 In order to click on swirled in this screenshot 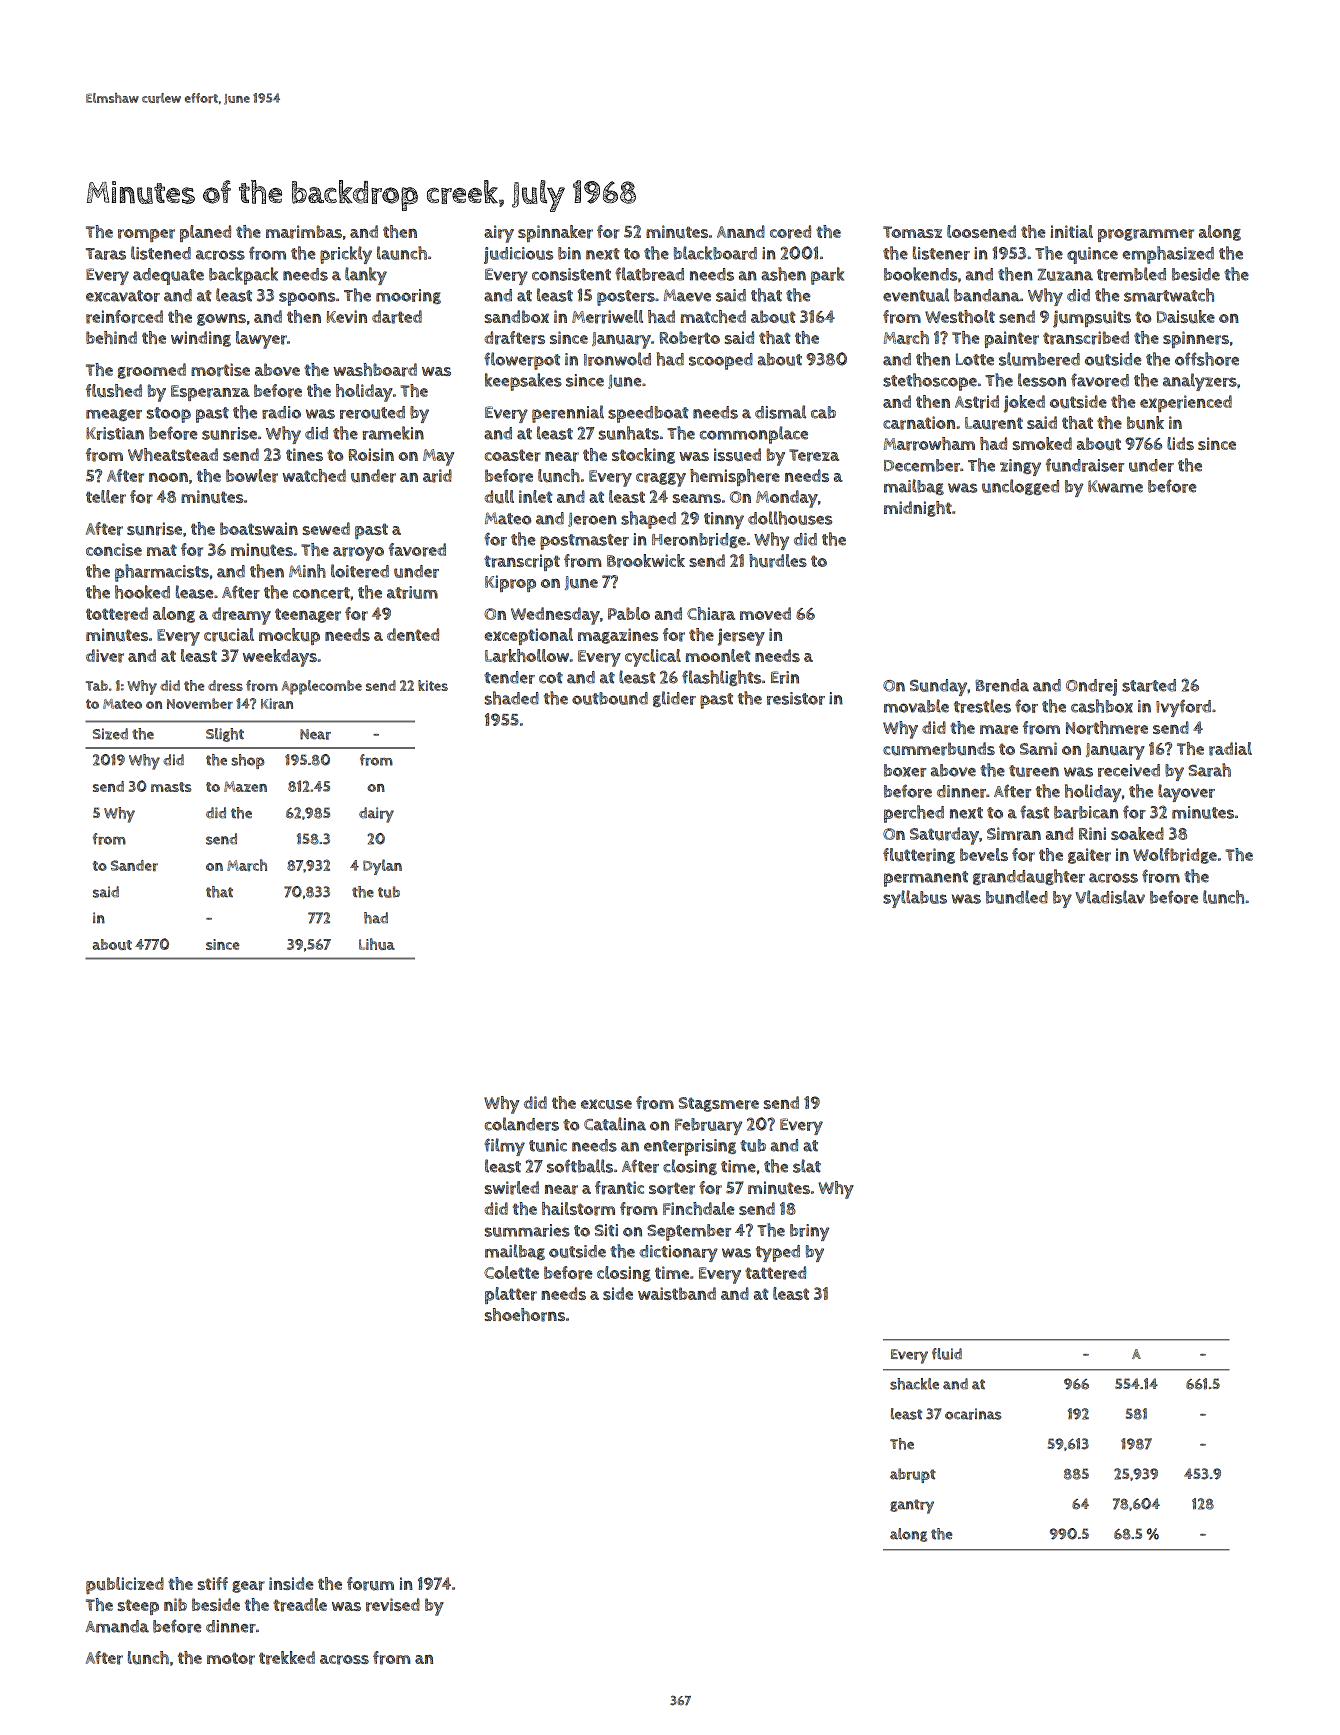, I will do `click(512, 1188)`.
